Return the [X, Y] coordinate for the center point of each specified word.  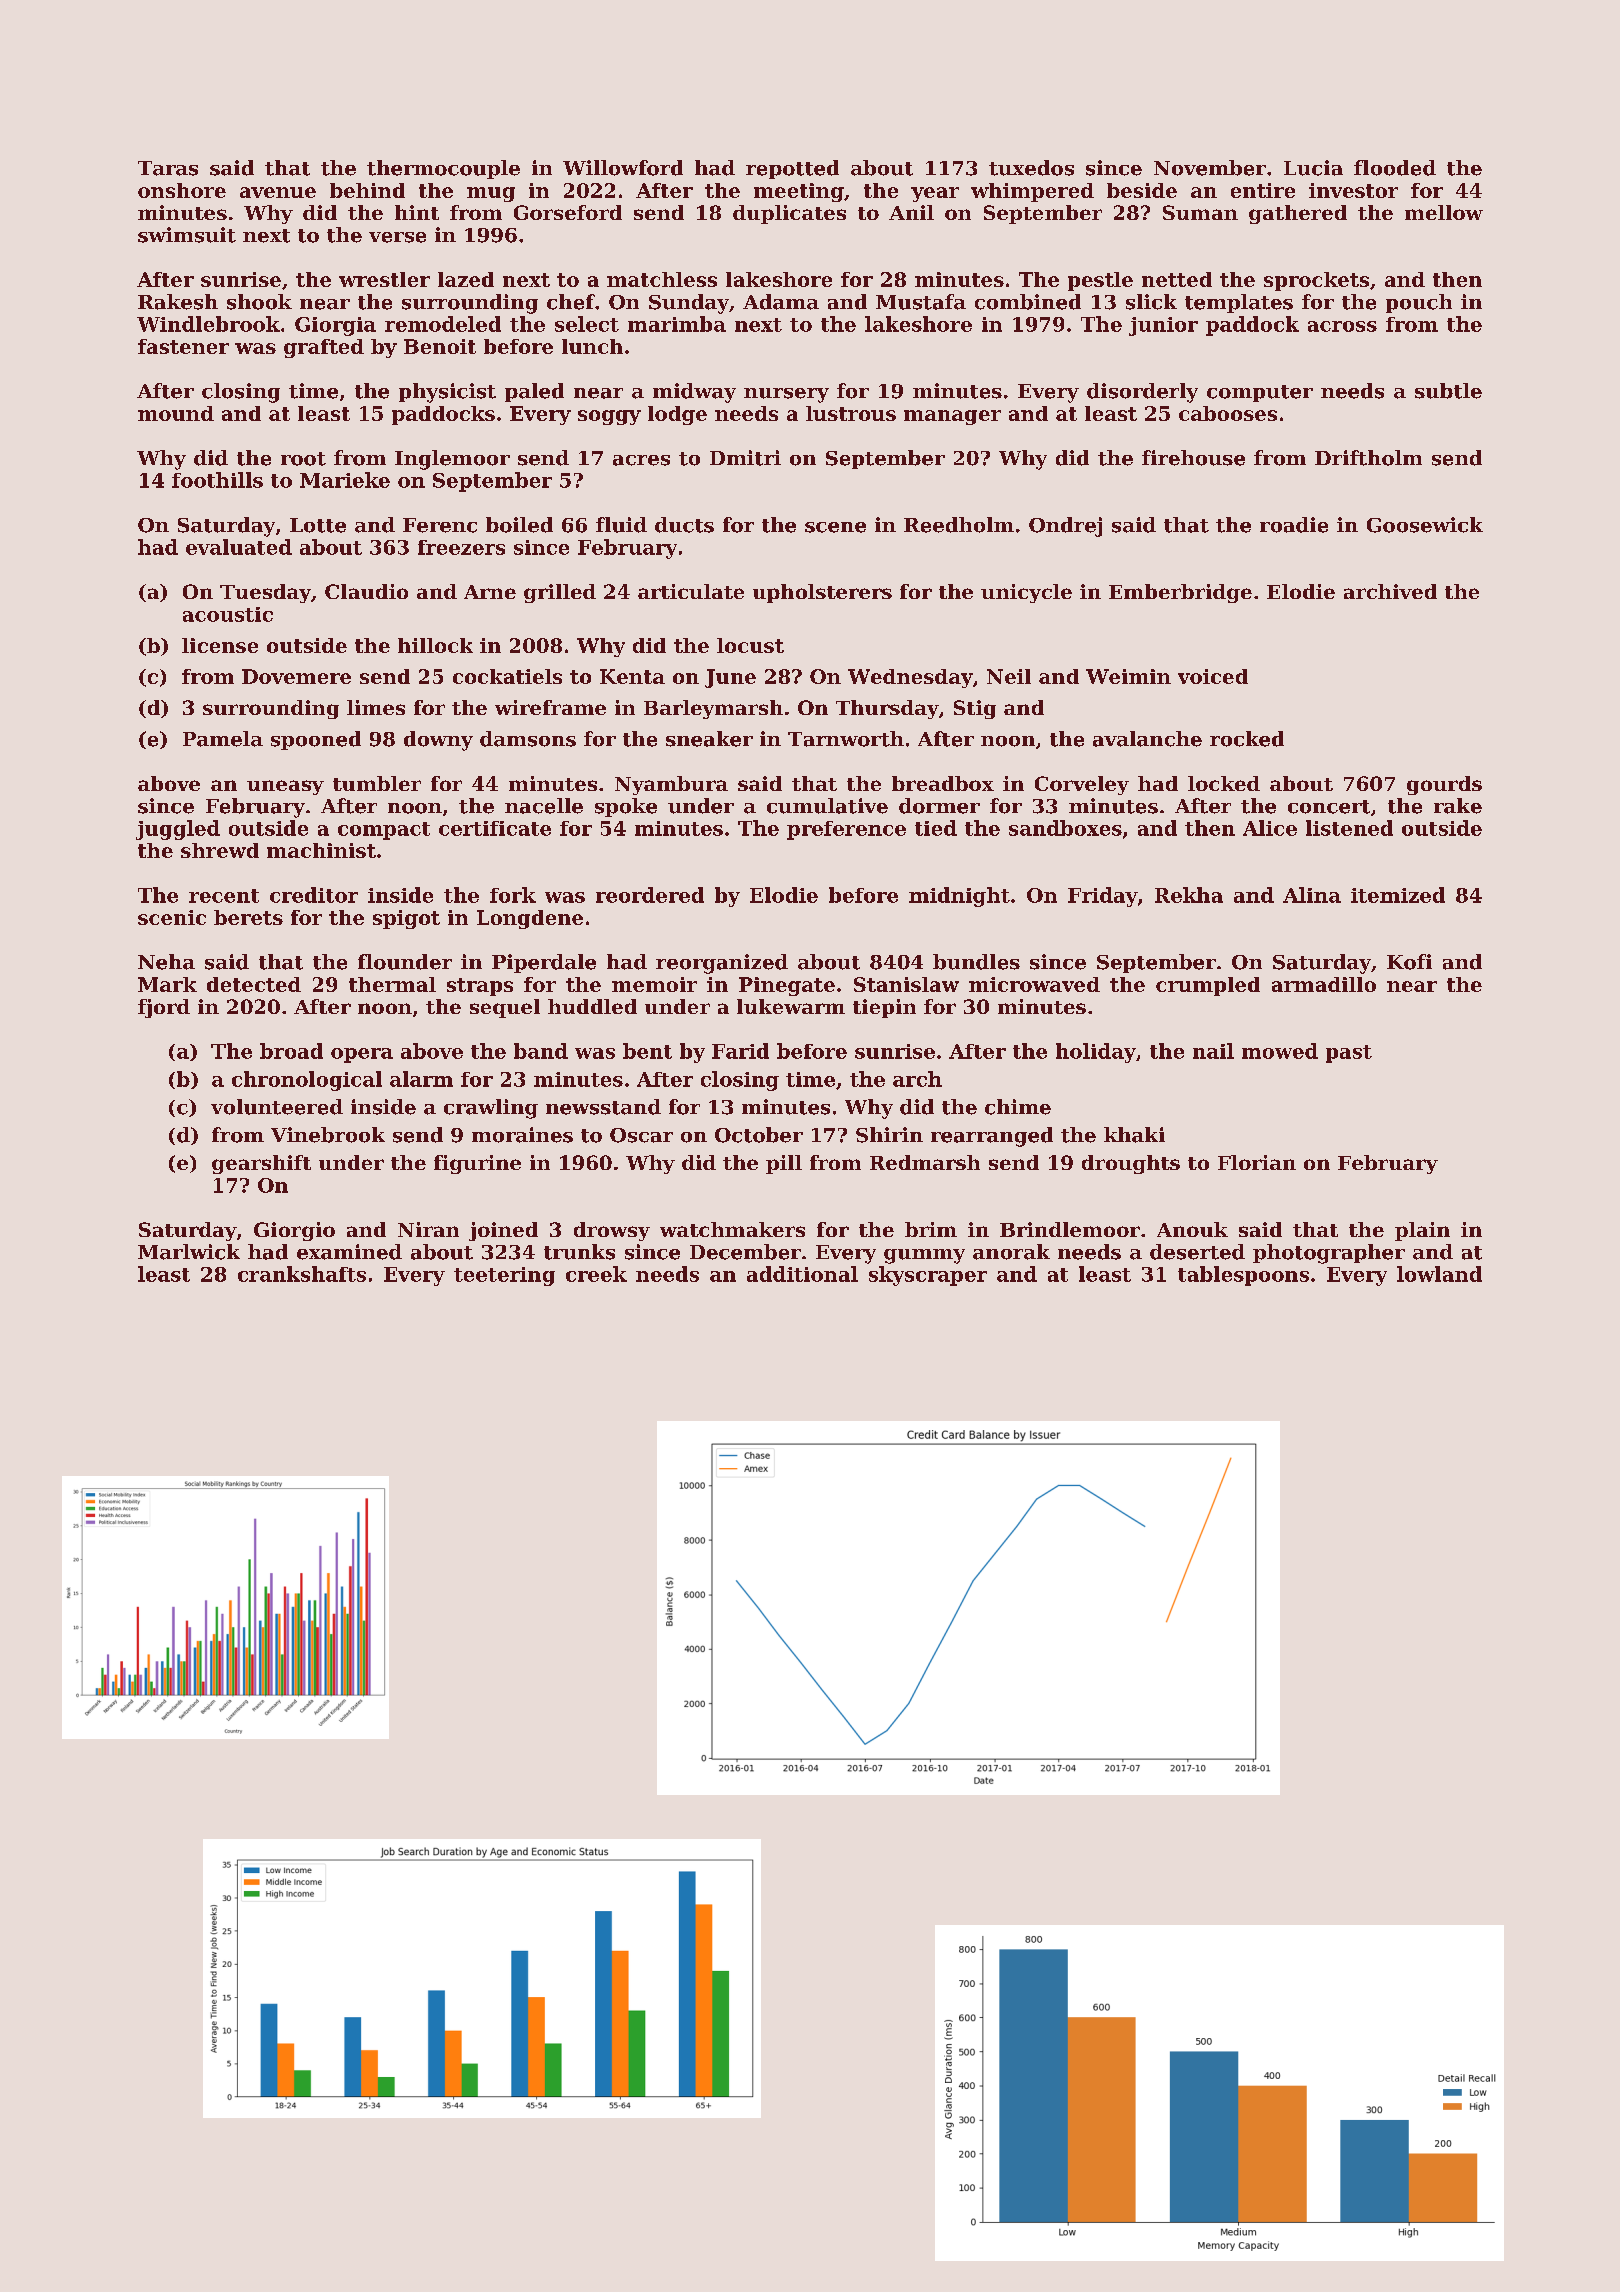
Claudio [366, 591]
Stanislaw [906, 984]
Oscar [641, 1135]
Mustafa [921, 302]
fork [513, 895]
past [1349, 1054]
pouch [1419, 303]
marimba [677, 324]
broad [291, 1051]
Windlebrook [208, 324]
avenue [278, 192]
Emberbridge [1180, 593]
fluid [621, 525]
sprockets [1316, 281]
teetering [504, 1276]
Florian [1257, 1162]
